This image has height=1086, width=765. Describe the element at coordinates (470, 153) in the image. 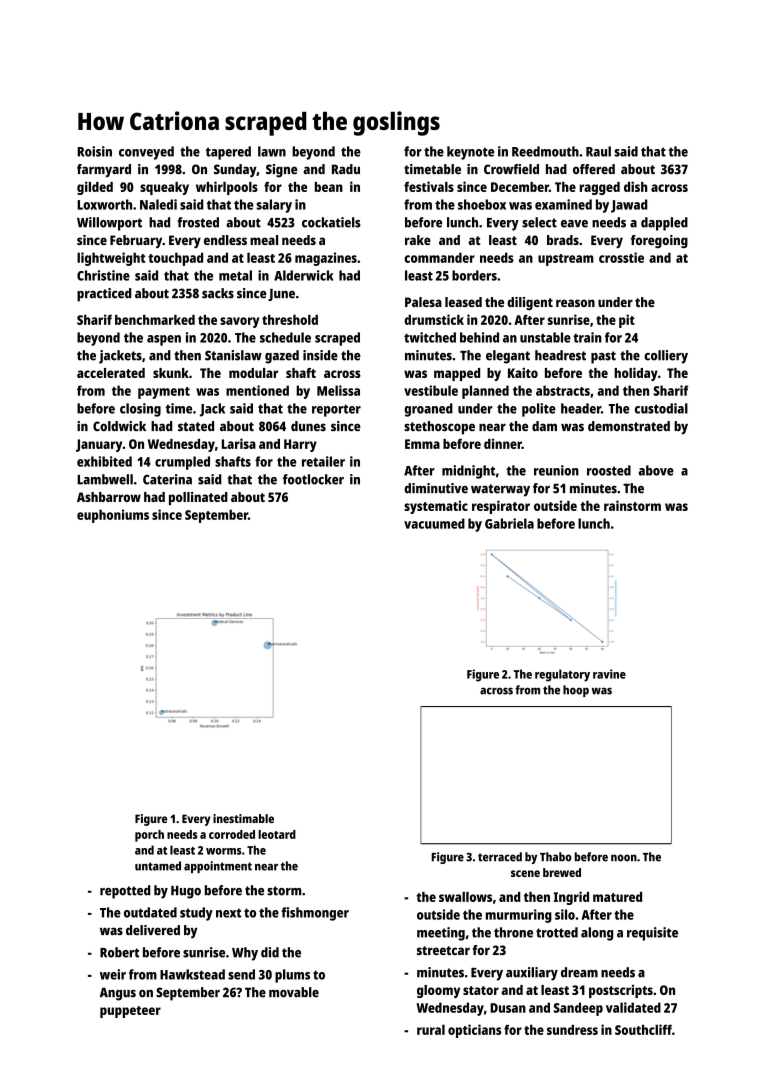

I see `keynote` at that location.
